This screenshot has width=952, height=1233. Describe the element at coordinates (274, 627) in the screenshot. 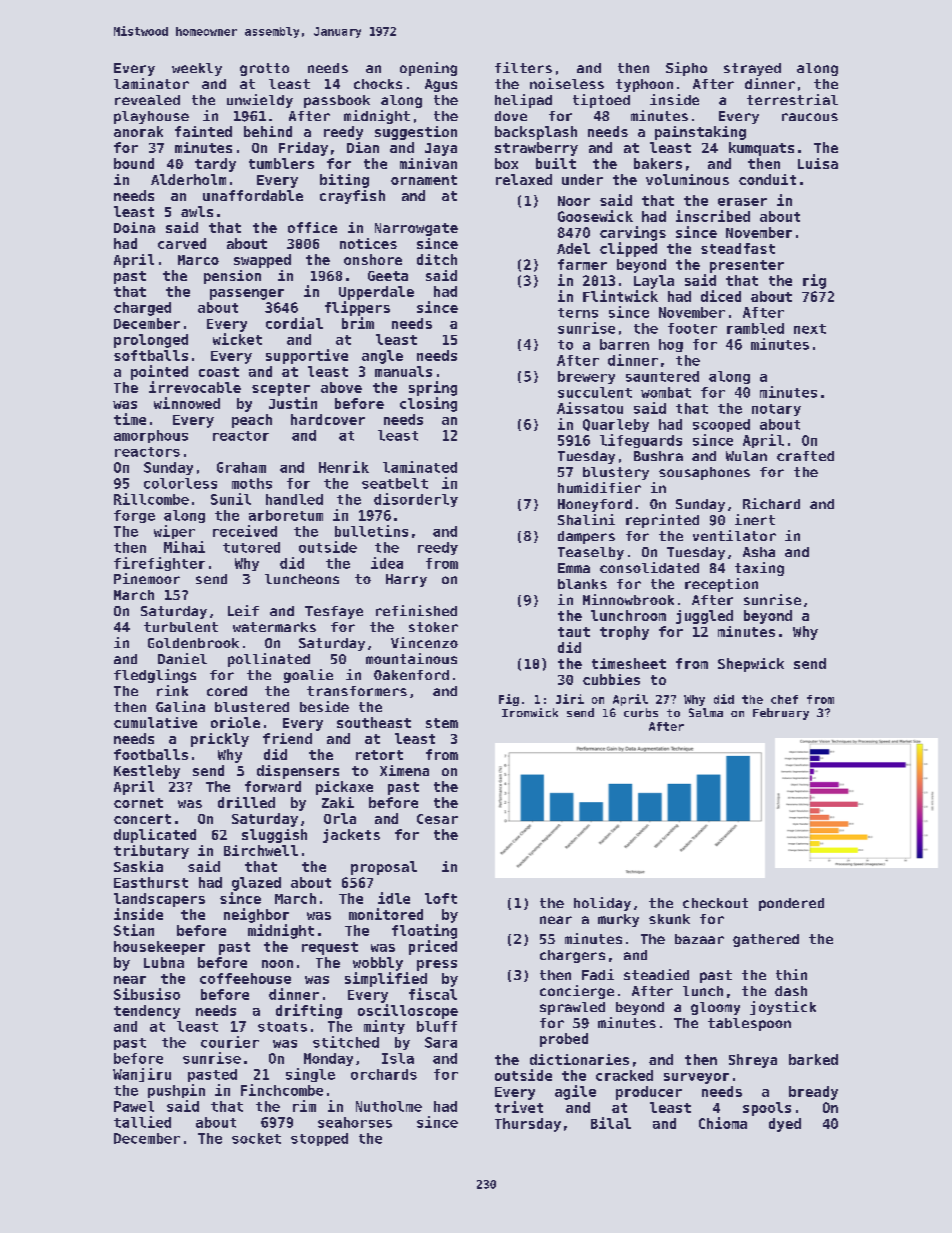

I see `watermarks` at that location.
